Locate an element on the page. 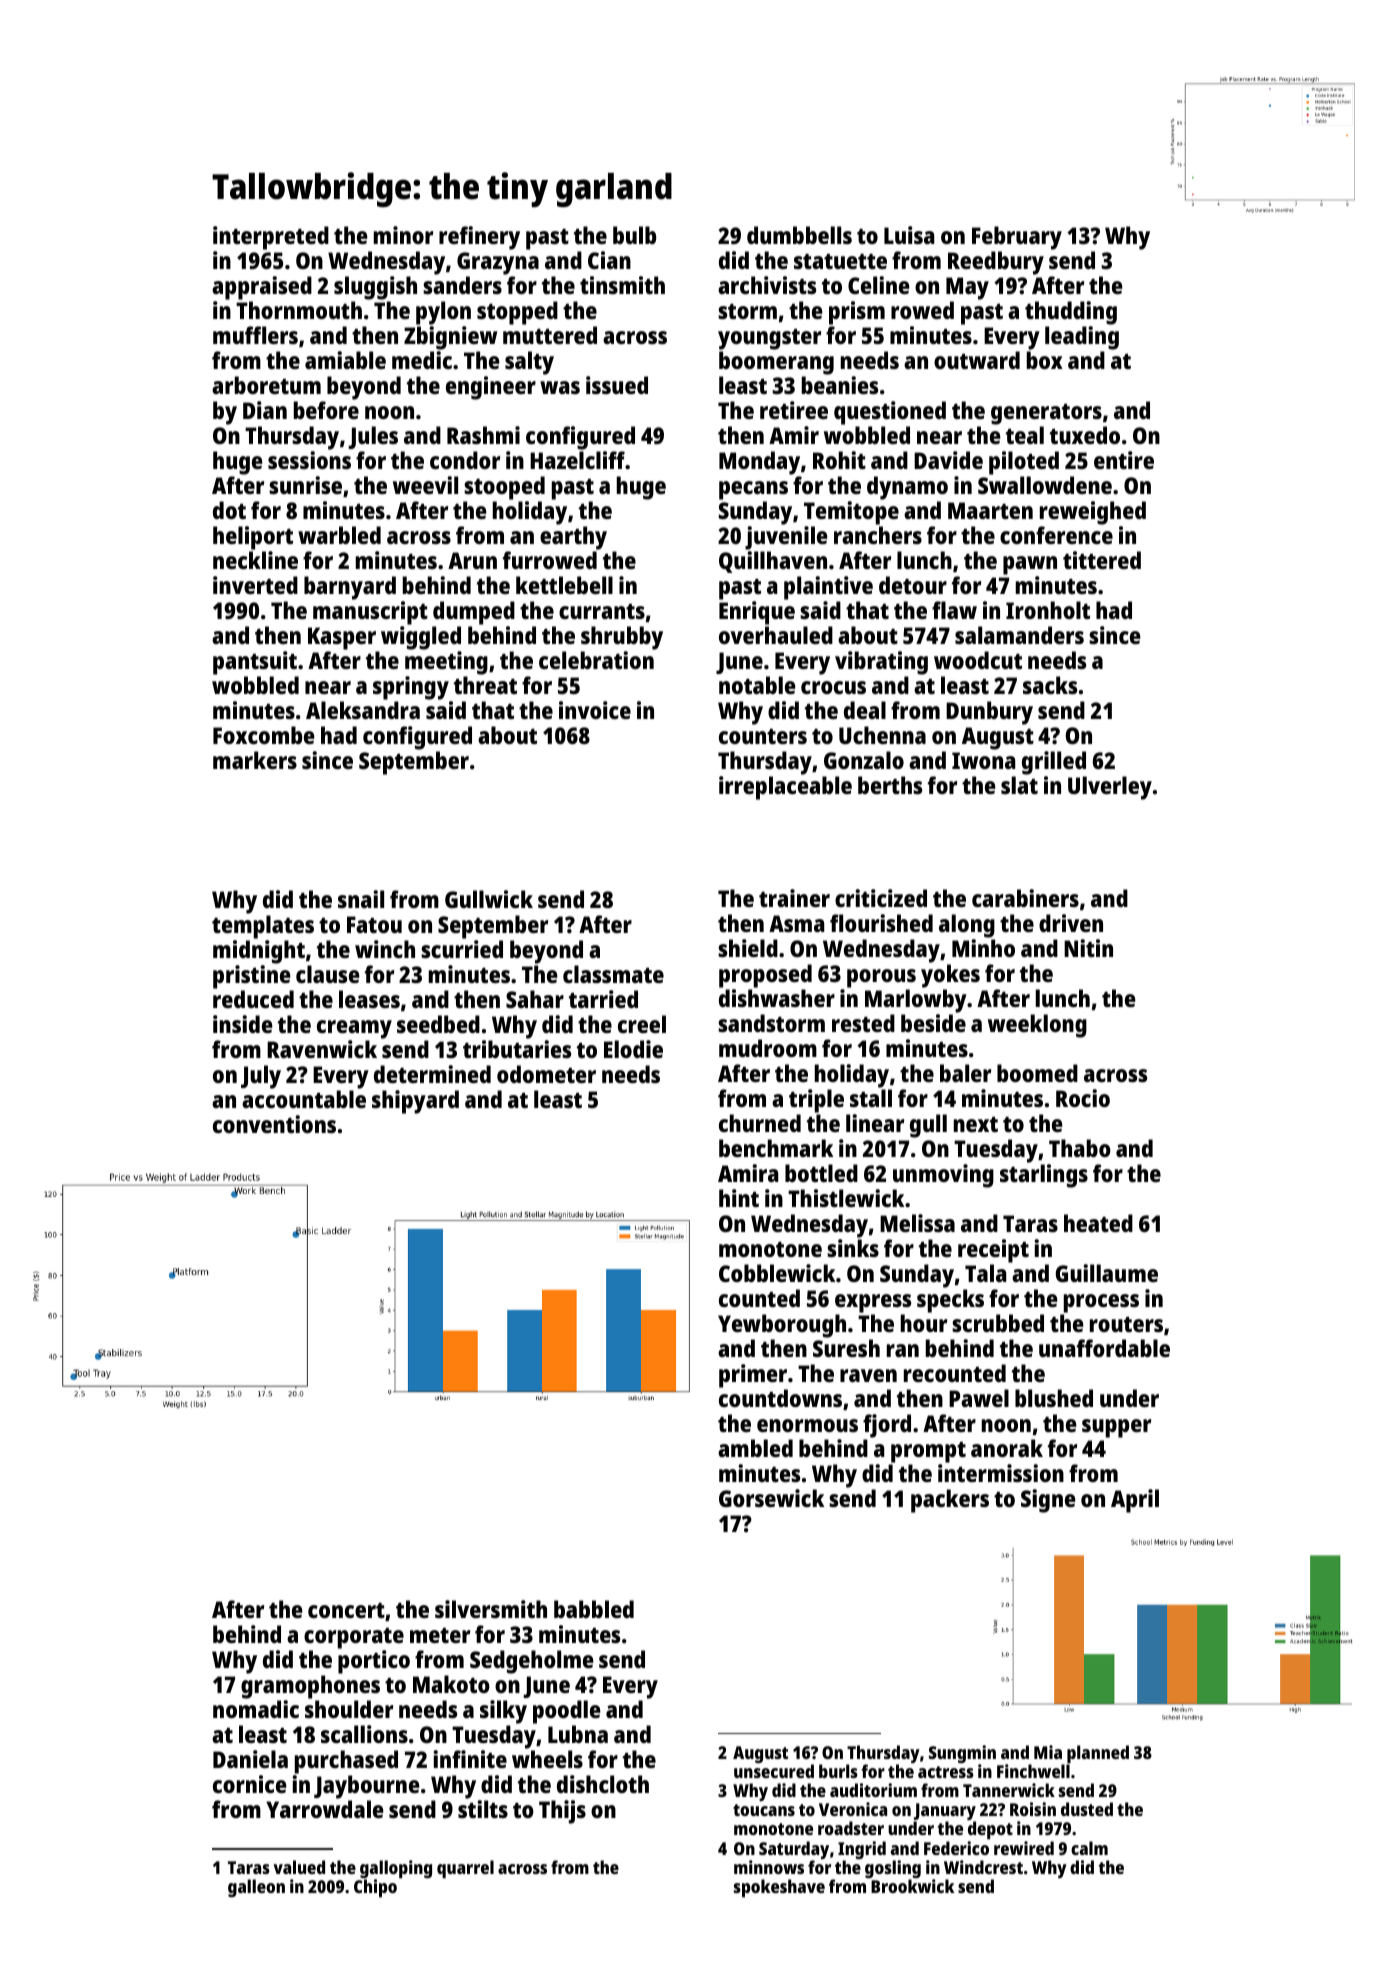  Brookwick is located at coordinates (912, 1886).
